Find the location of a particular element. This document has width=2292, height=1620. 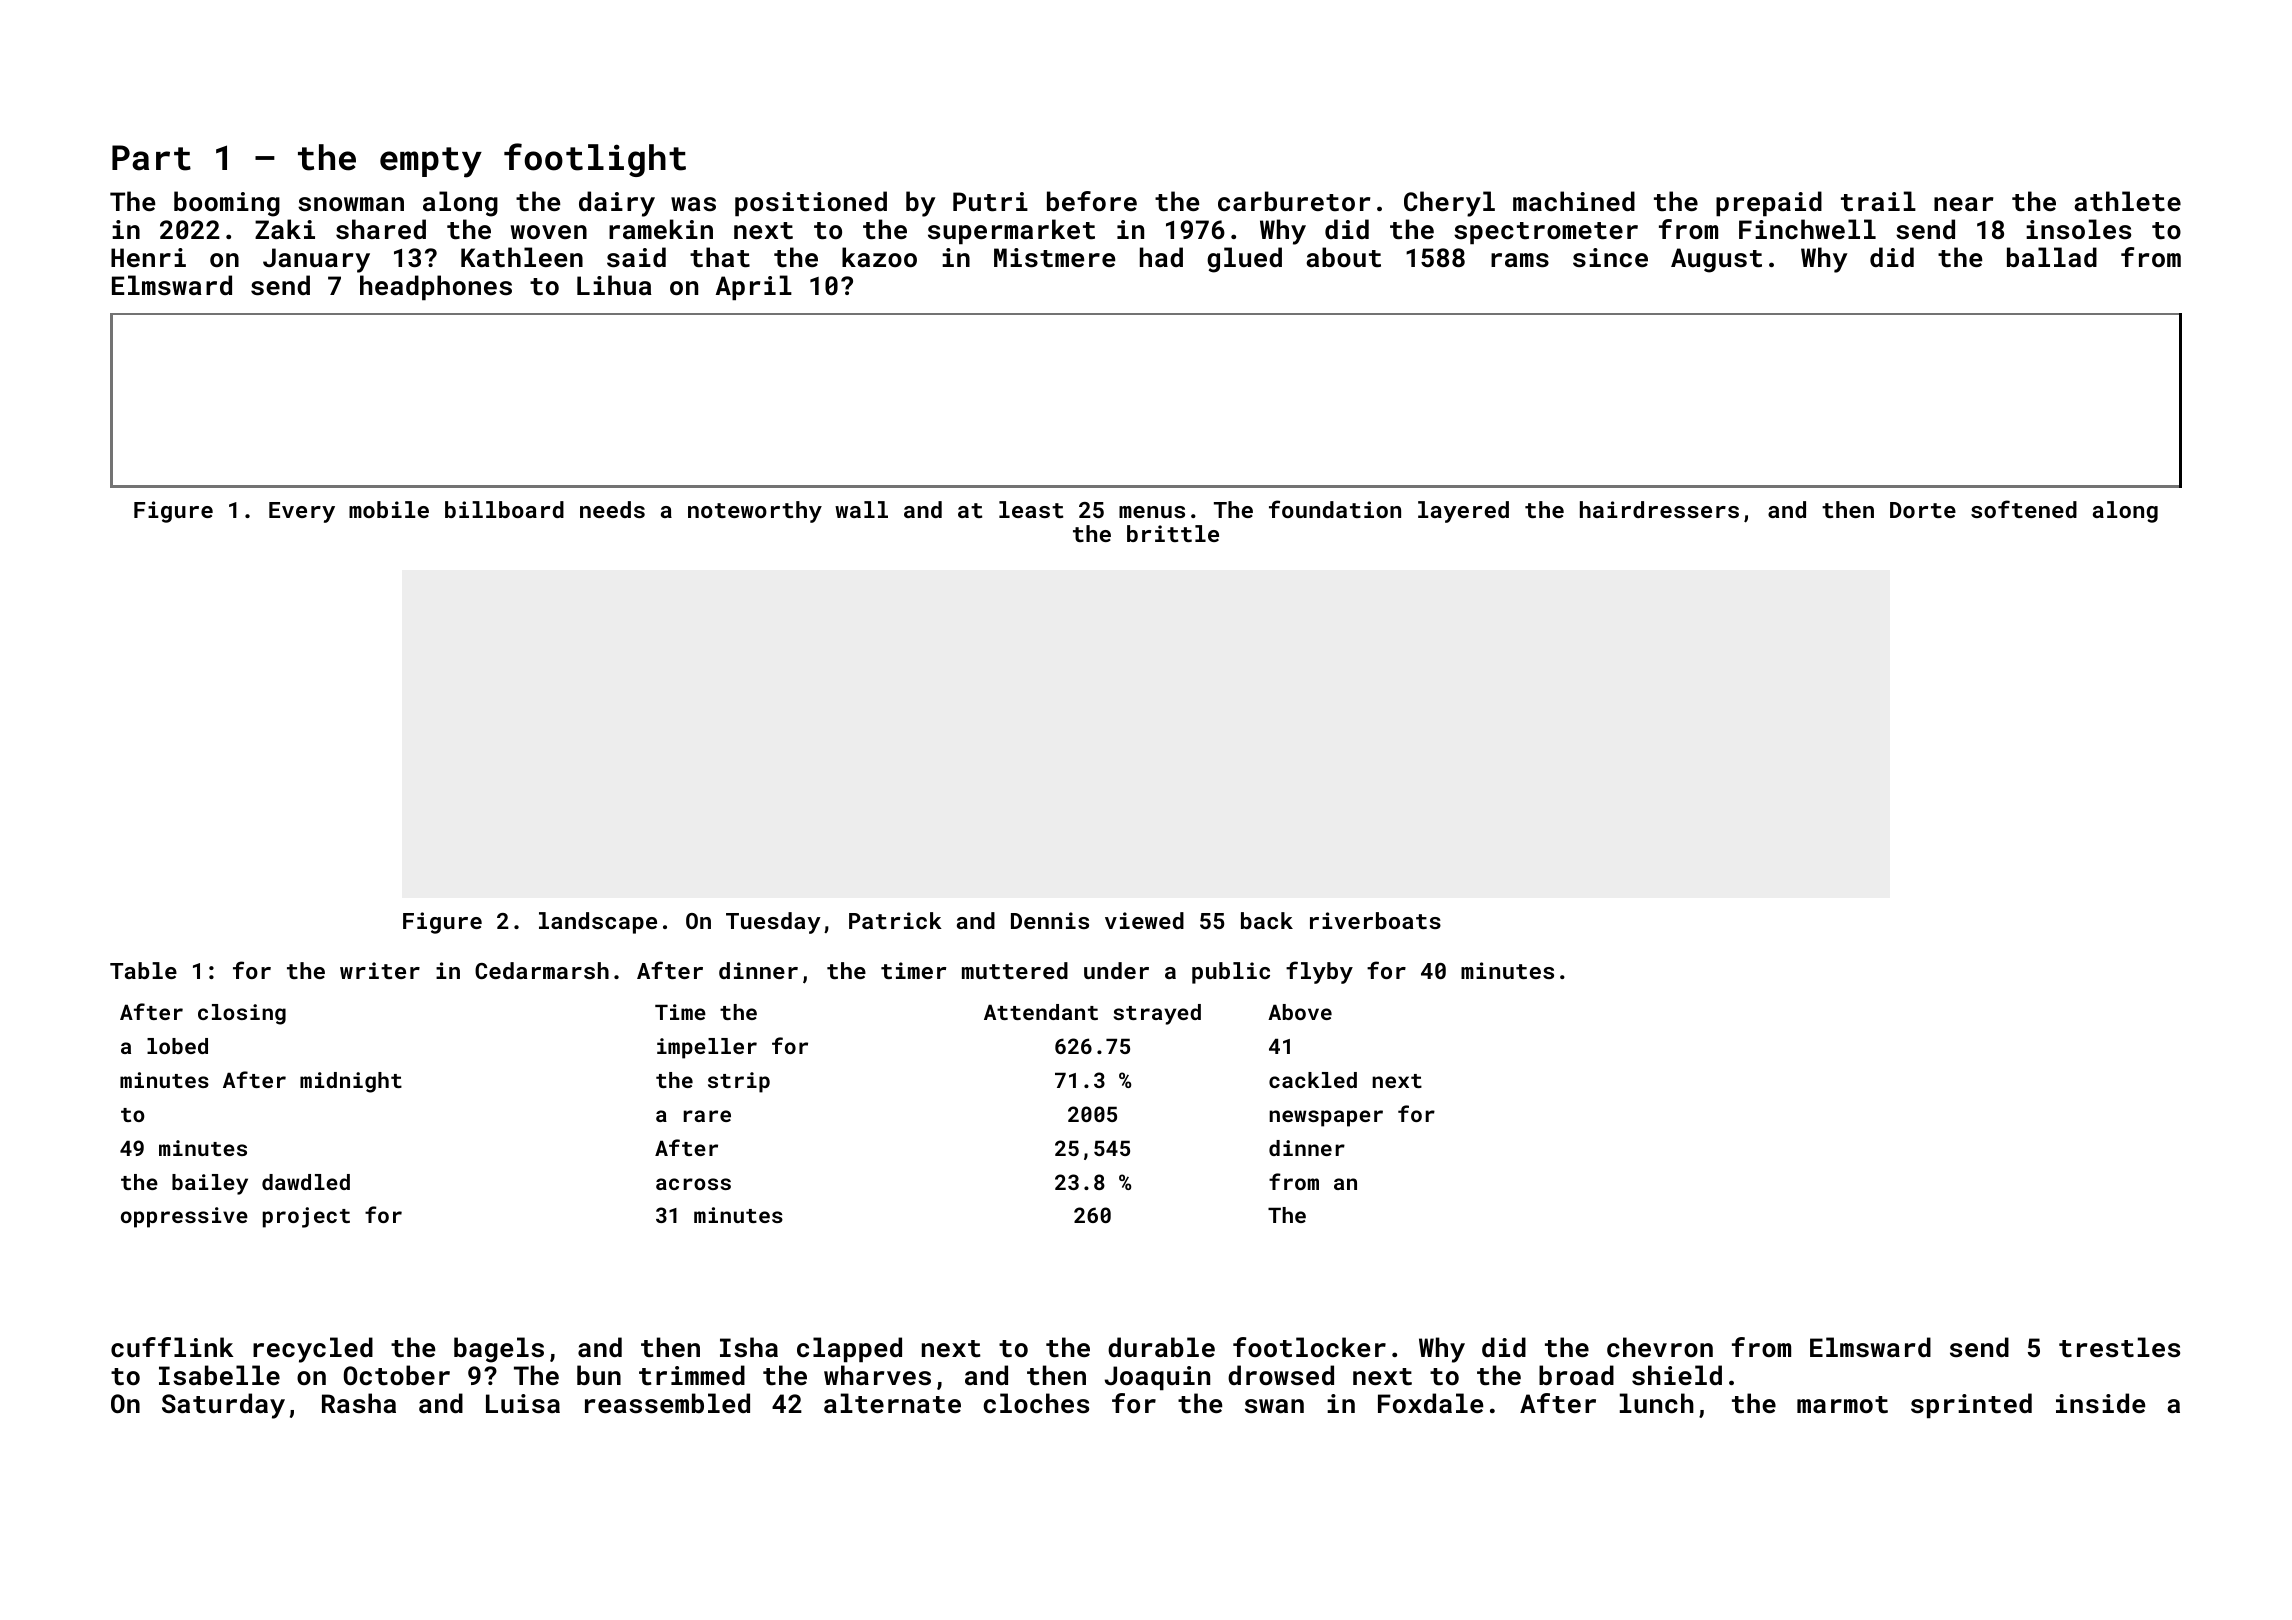

landscape is located at coordinates (598, 923).
